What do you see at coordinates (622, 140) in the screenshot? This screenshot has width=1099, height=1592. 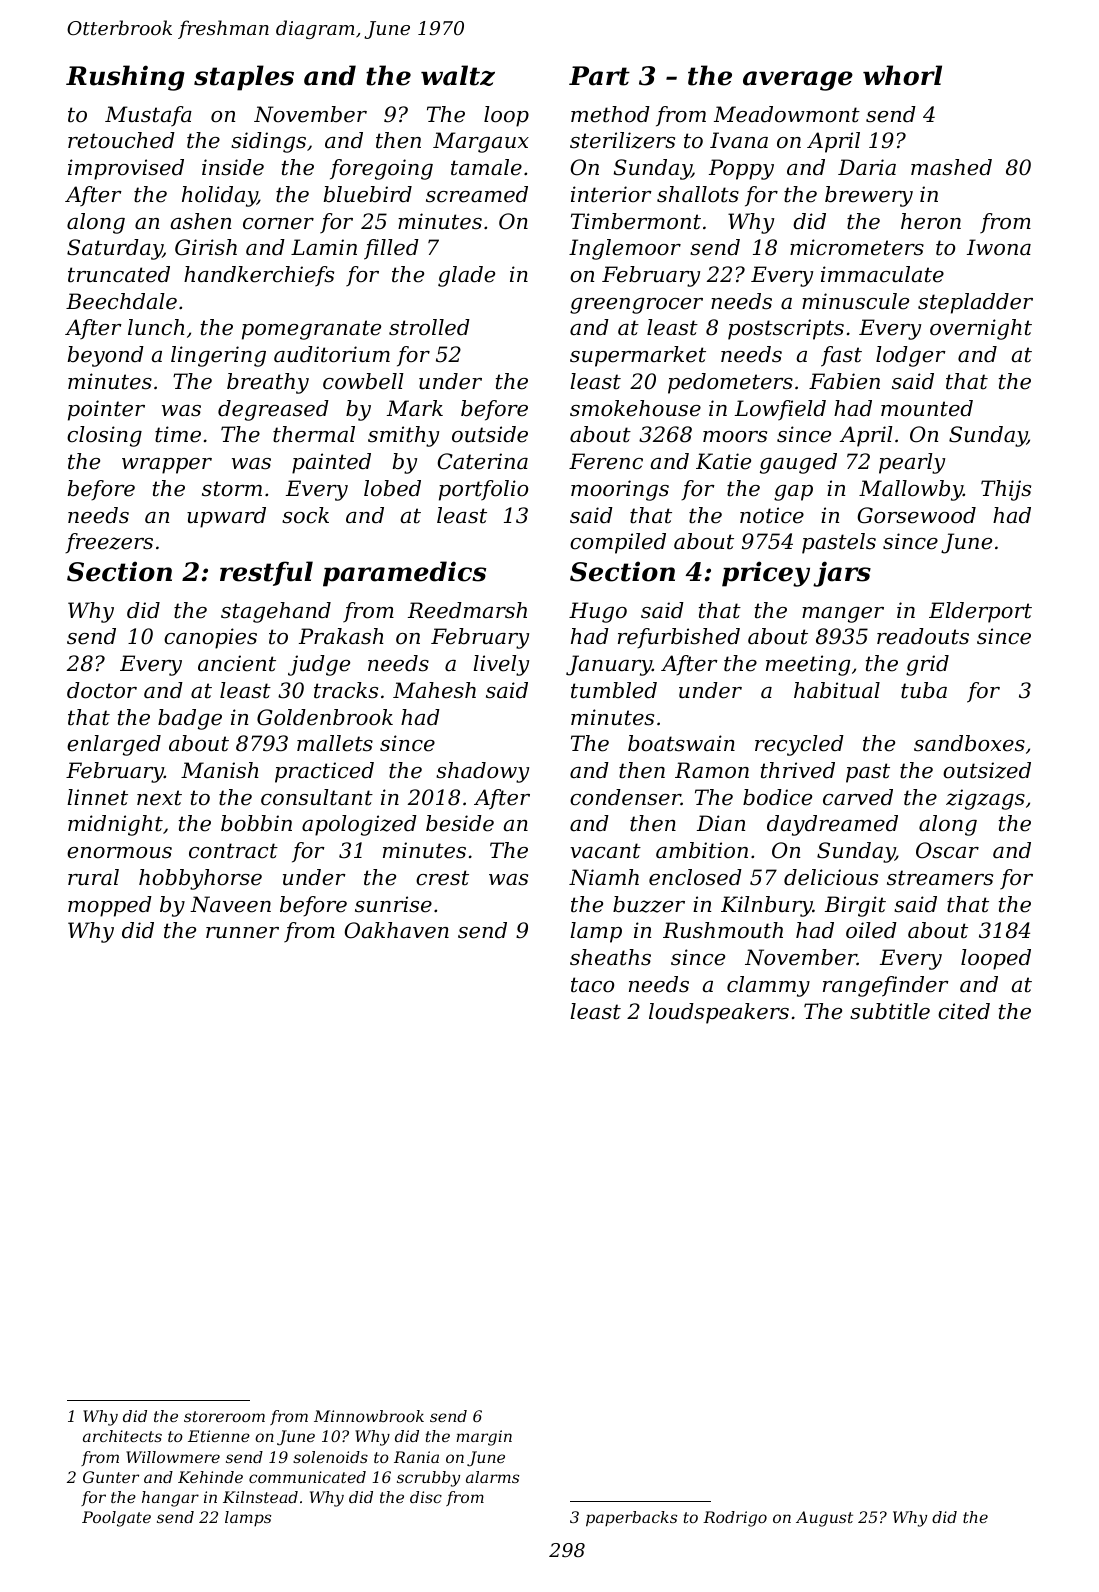 I see `sterilizers` at bounding box center [622, 140].
